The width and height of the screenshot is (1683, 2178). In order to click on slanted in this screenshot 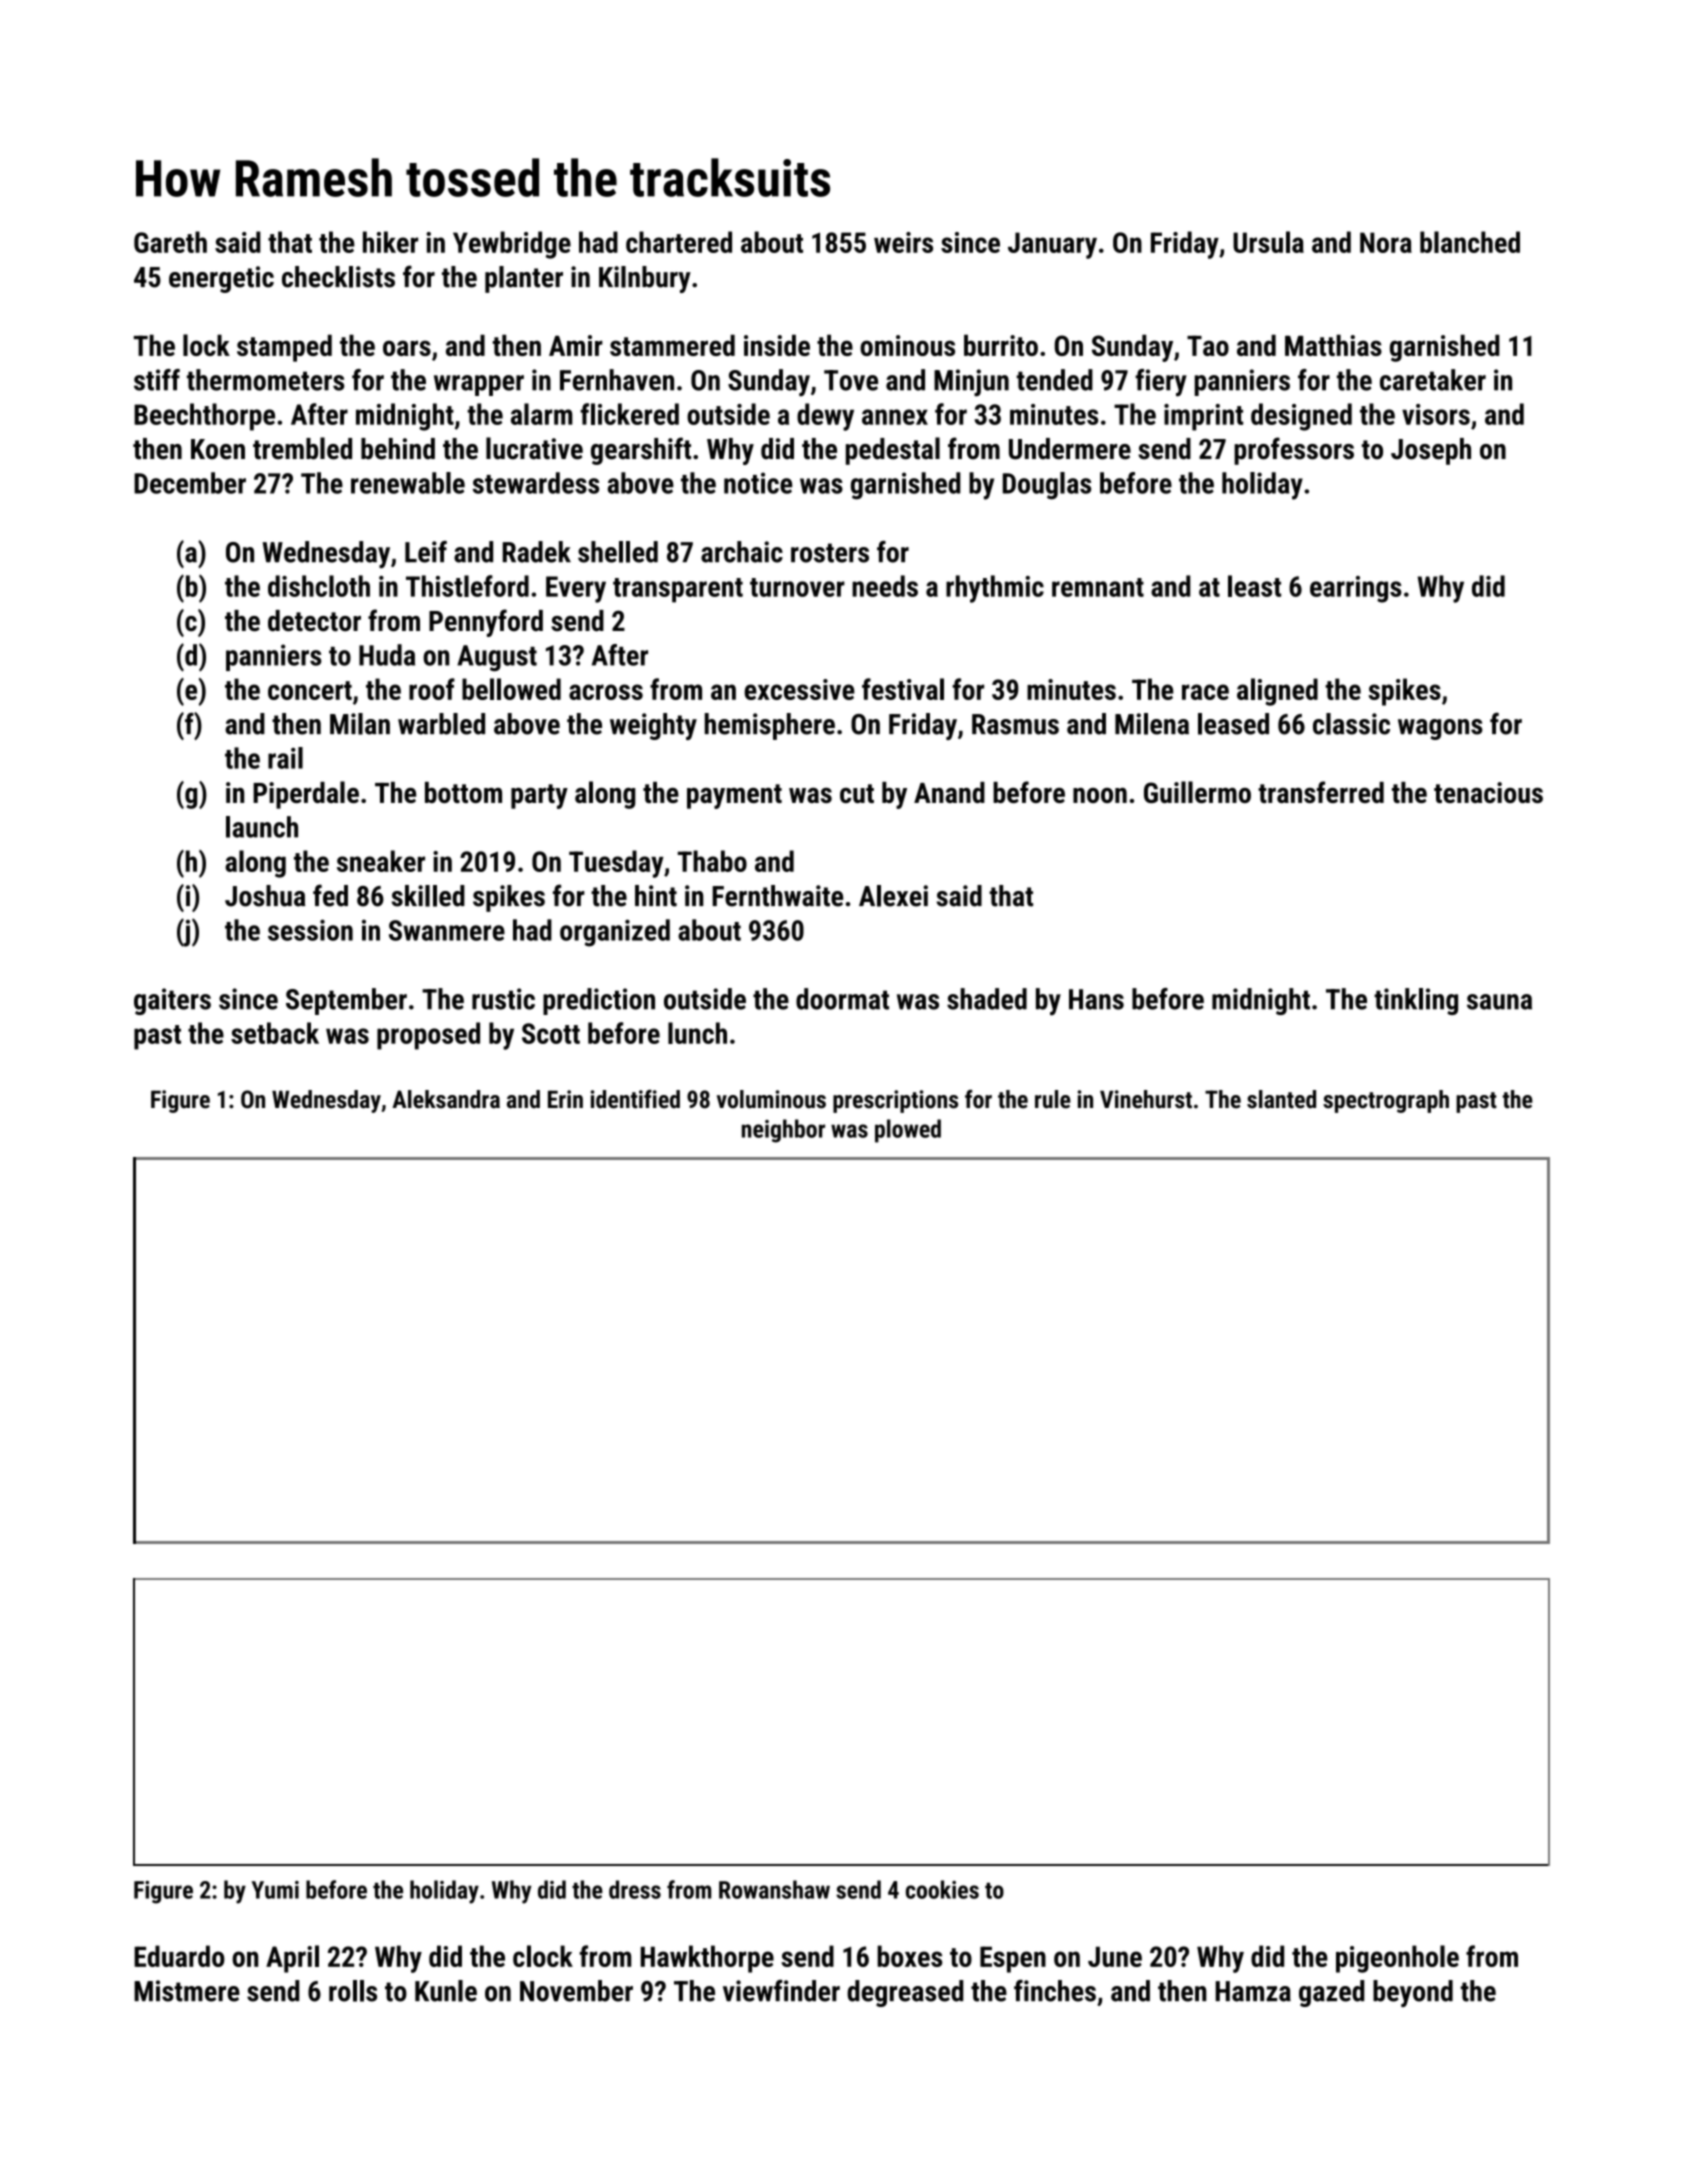, I will do `click(1281, 1099)`.
